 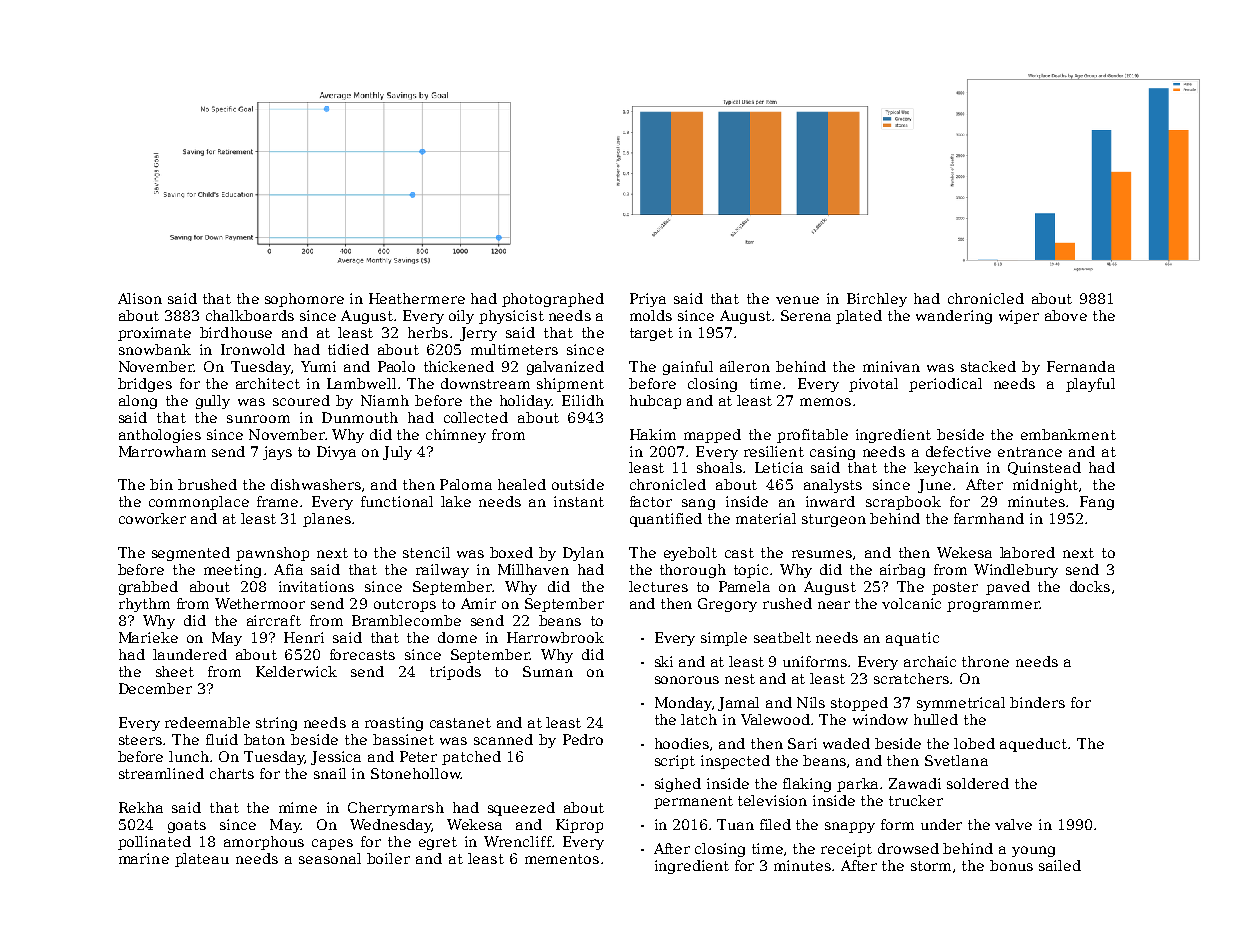 I want to click on rhythm, so click(x=144, y=605).
